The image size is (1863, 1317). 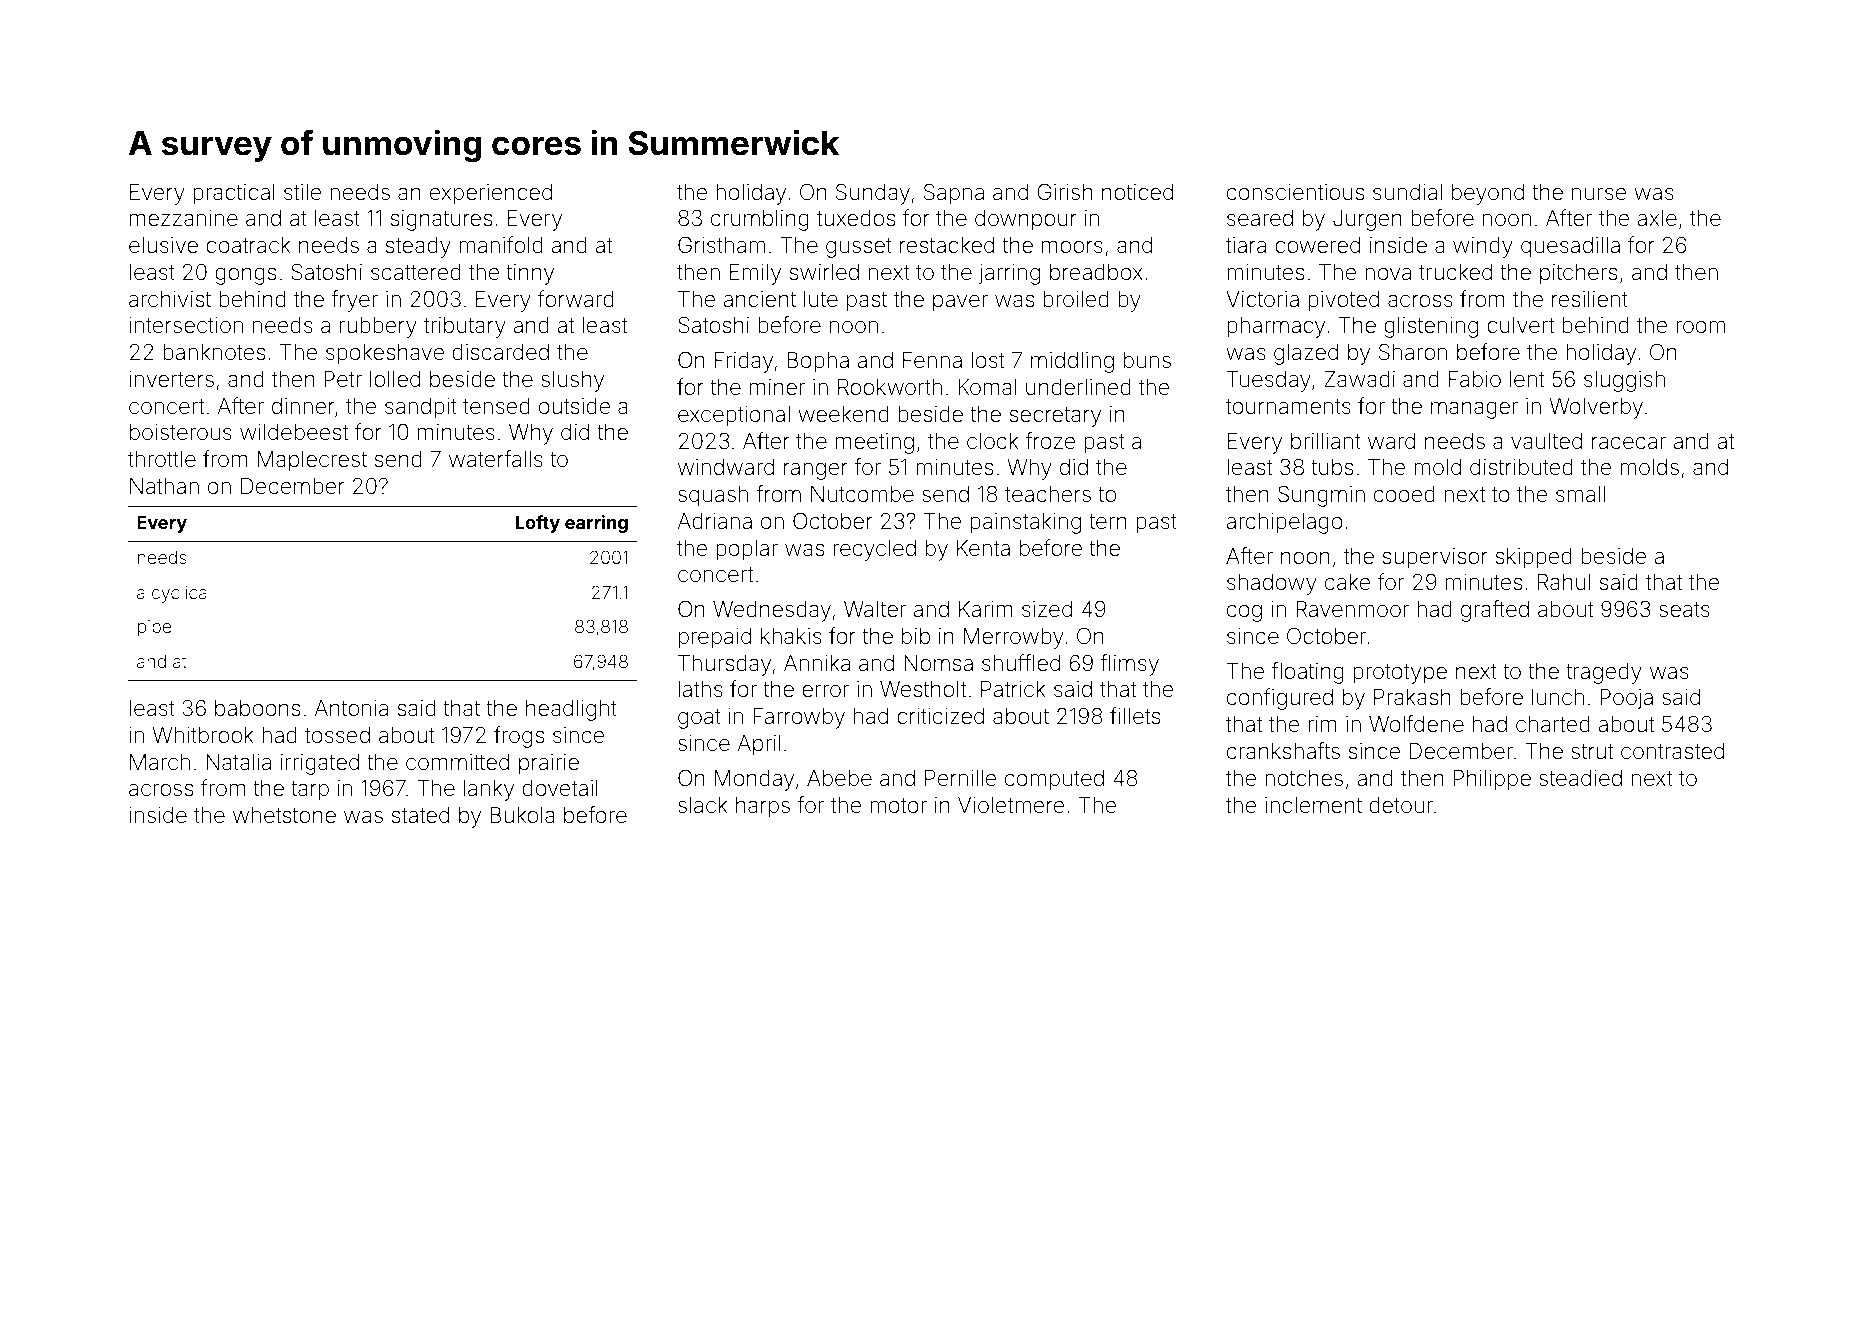 What do you see at coordinates (873, 194) in the document?
I see `Sunday` at bounding box center [873, 194].
